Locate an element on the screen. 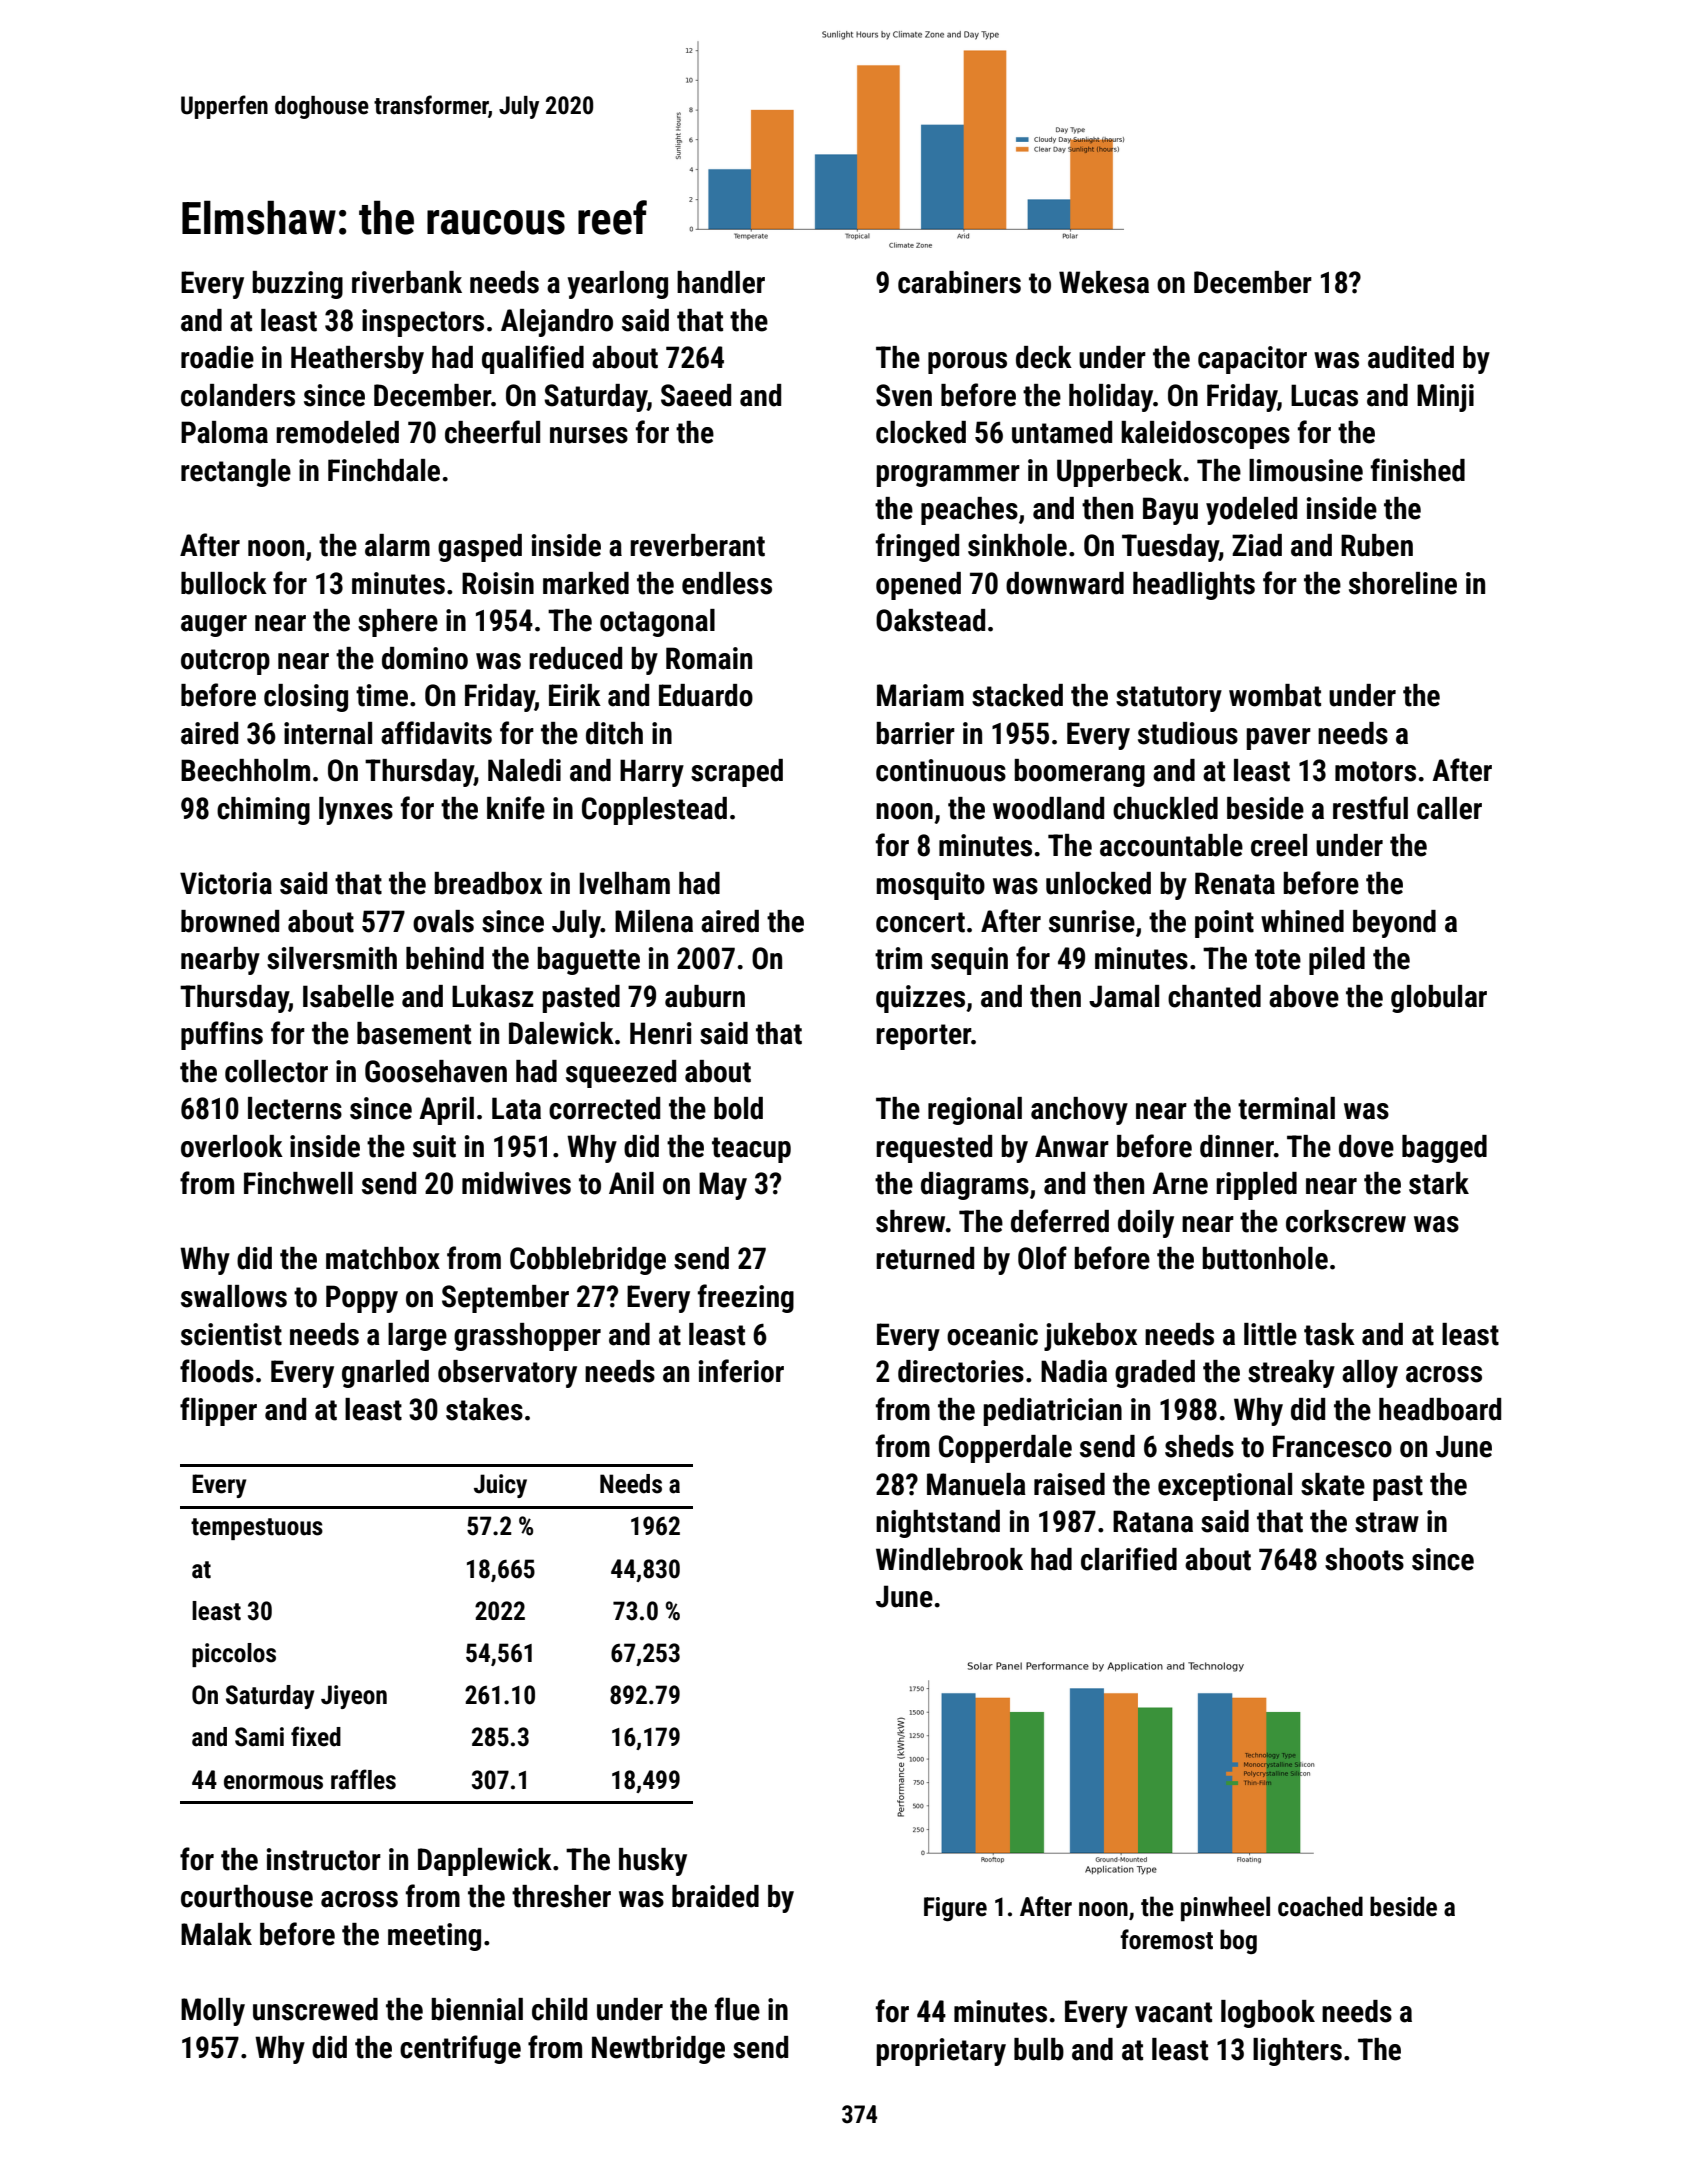  centrifuge is located at coordinates (460, 2049).
